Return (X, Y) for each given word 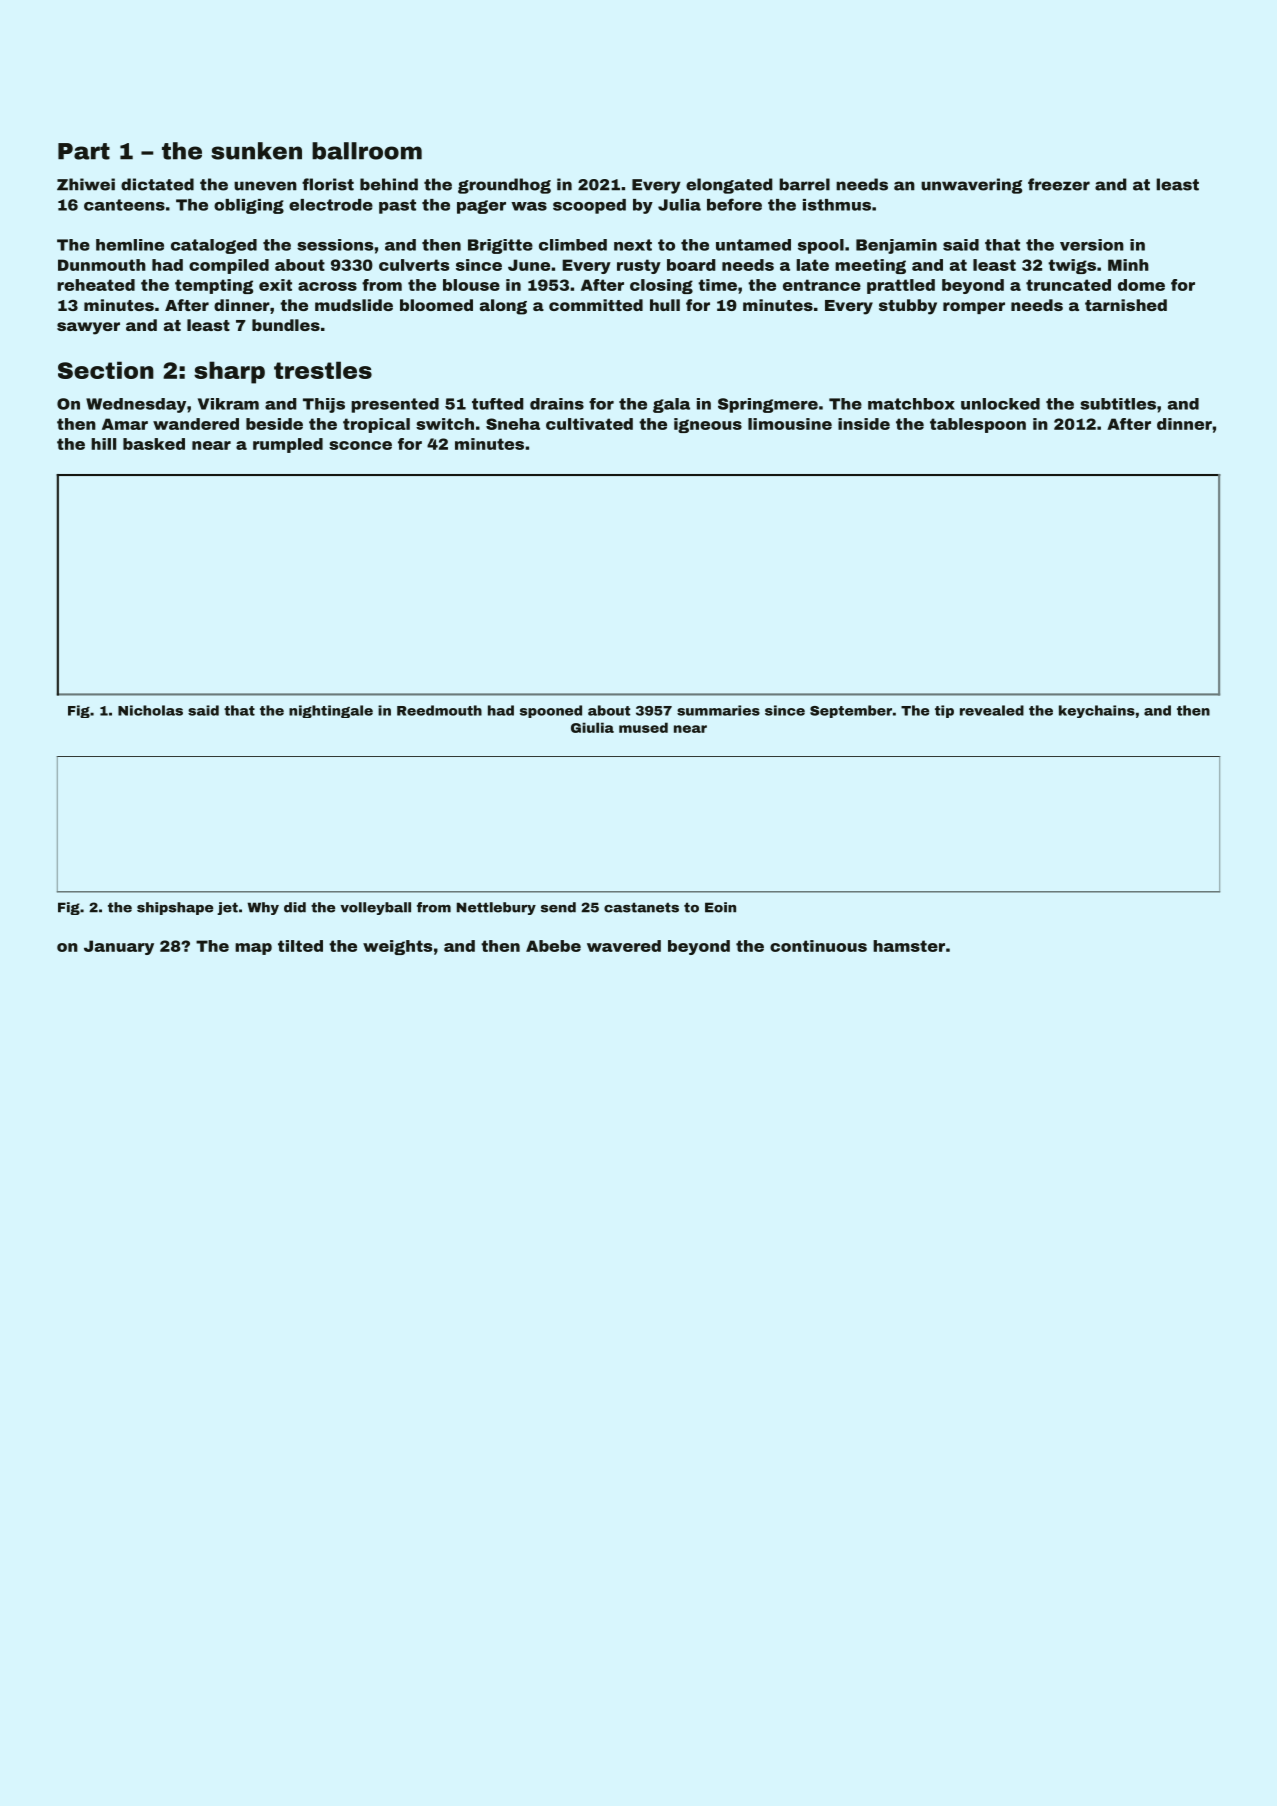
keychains (1097, 711)
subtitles (1118, 404)
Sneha (513, 424)
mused (643, 727)
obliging (249, 206)
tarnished (1126, 305)
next (633, 245)
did (295, 907)
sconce (360, 445)
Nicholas (150, 710)
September (851, 711)
